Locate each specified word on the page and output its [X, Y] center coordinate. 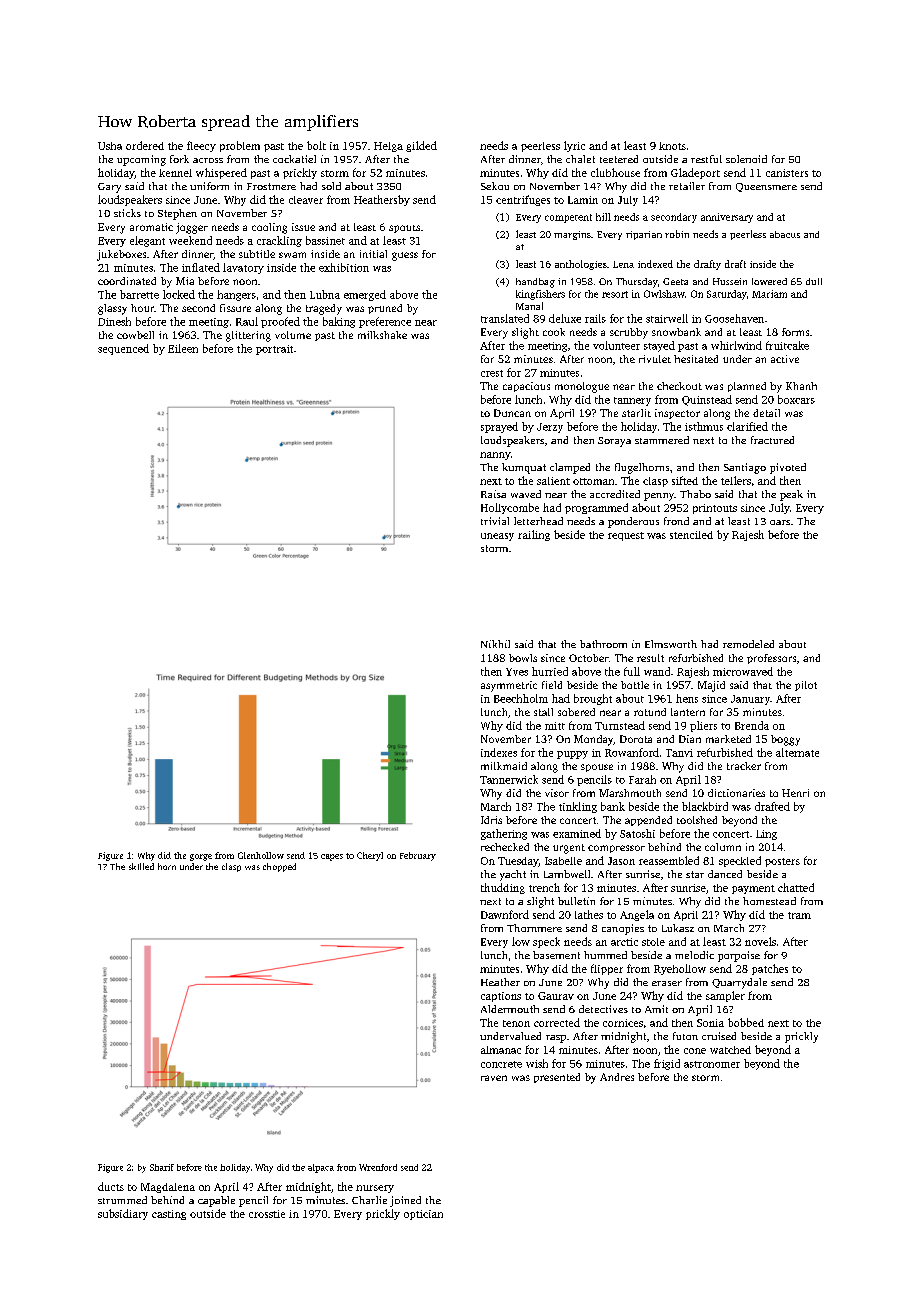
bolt [316, 145]
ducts [111, 1186]
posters [782, 862]
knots [672, 146]
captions [501, 997]
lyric [574, 146]
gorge [201, 857]
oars [780, 522]
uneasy [497, 537]
